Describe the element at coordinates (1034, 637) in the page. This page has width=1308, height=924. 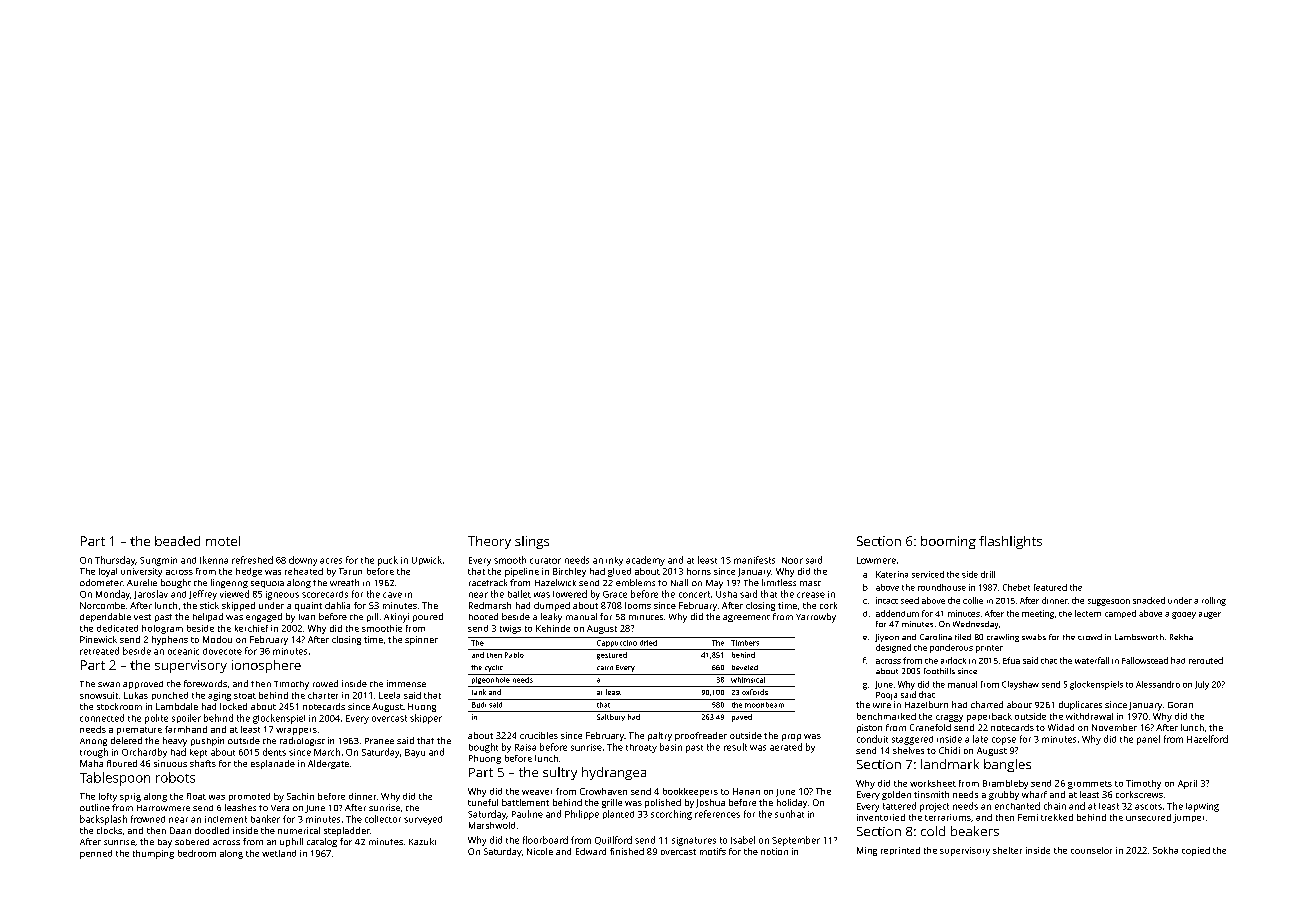
I see `swabs` at that location.
